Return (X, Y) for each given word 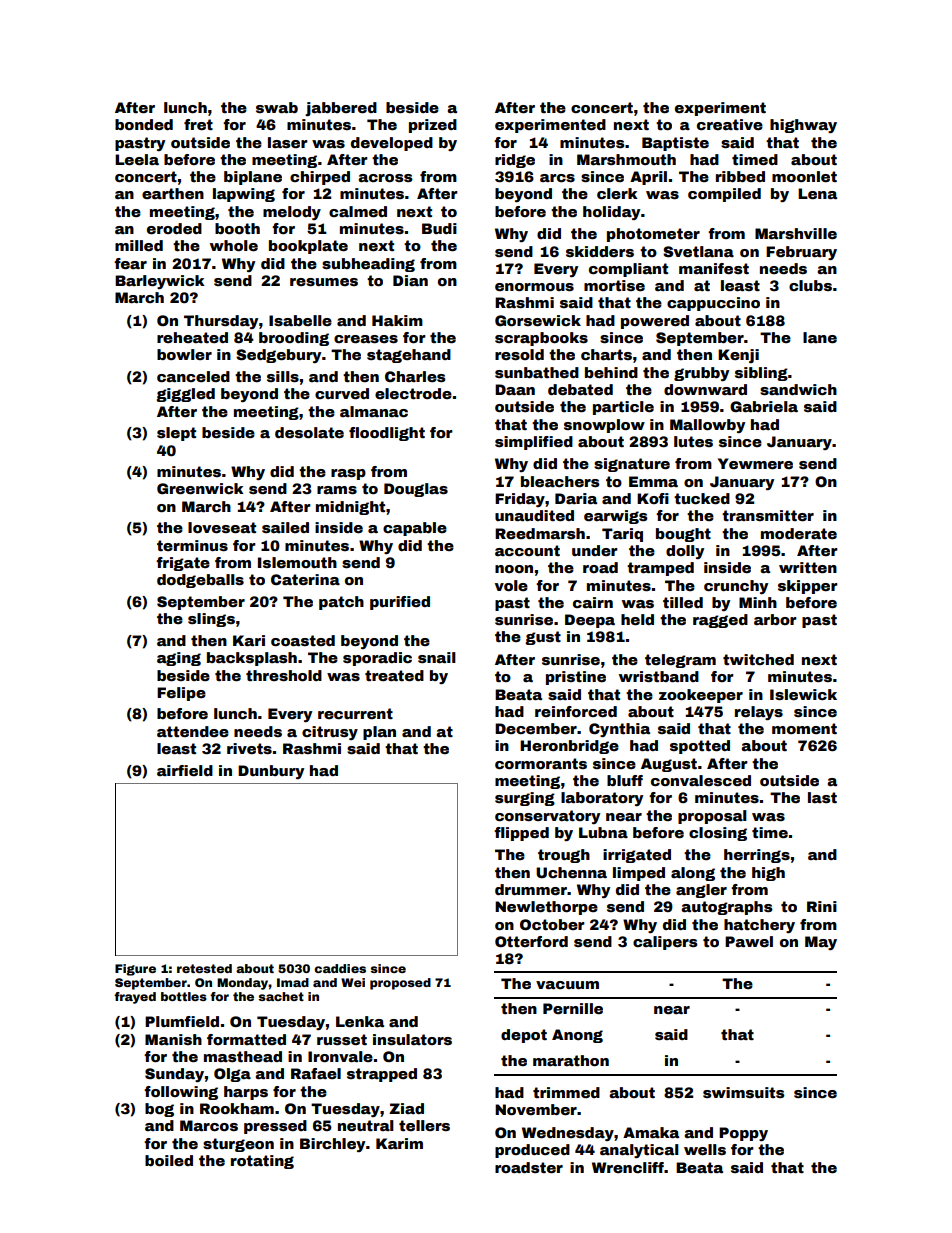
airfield (185, 770)
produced (532, 1151)
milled (139, 245)
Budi (439, 228)
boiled (169, 1160)
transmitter (768, 515)
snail (437, 657)
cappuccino (713, 304)
